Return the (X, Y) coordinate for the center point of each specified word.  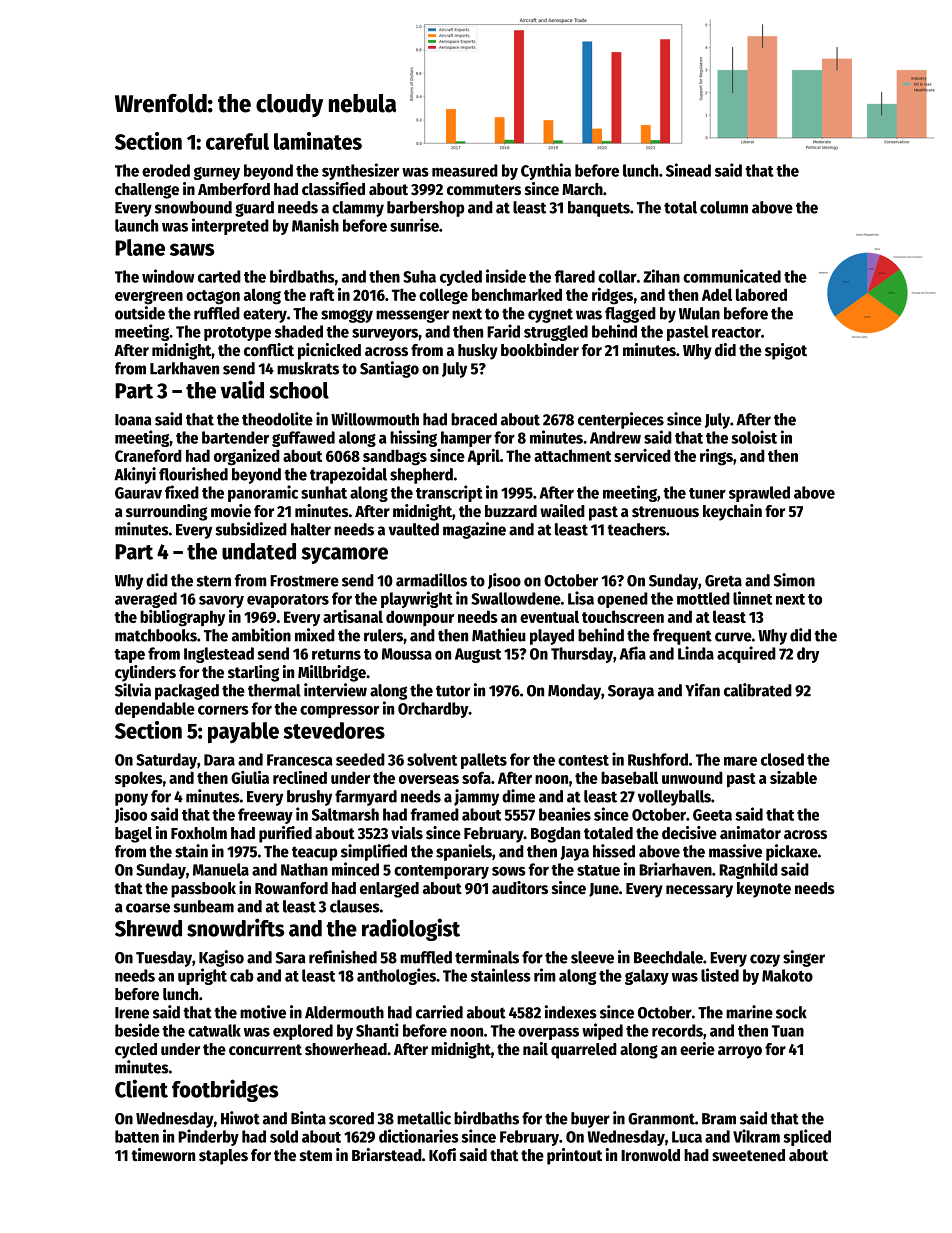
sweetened (748, 1155)
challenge (147, 191)
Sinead (688, 170)
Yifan (702, 690)
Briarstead (387, 1155)
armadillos (431, 580)
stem (316, 1156)
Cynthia (546, 171)
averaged (146, 600)
